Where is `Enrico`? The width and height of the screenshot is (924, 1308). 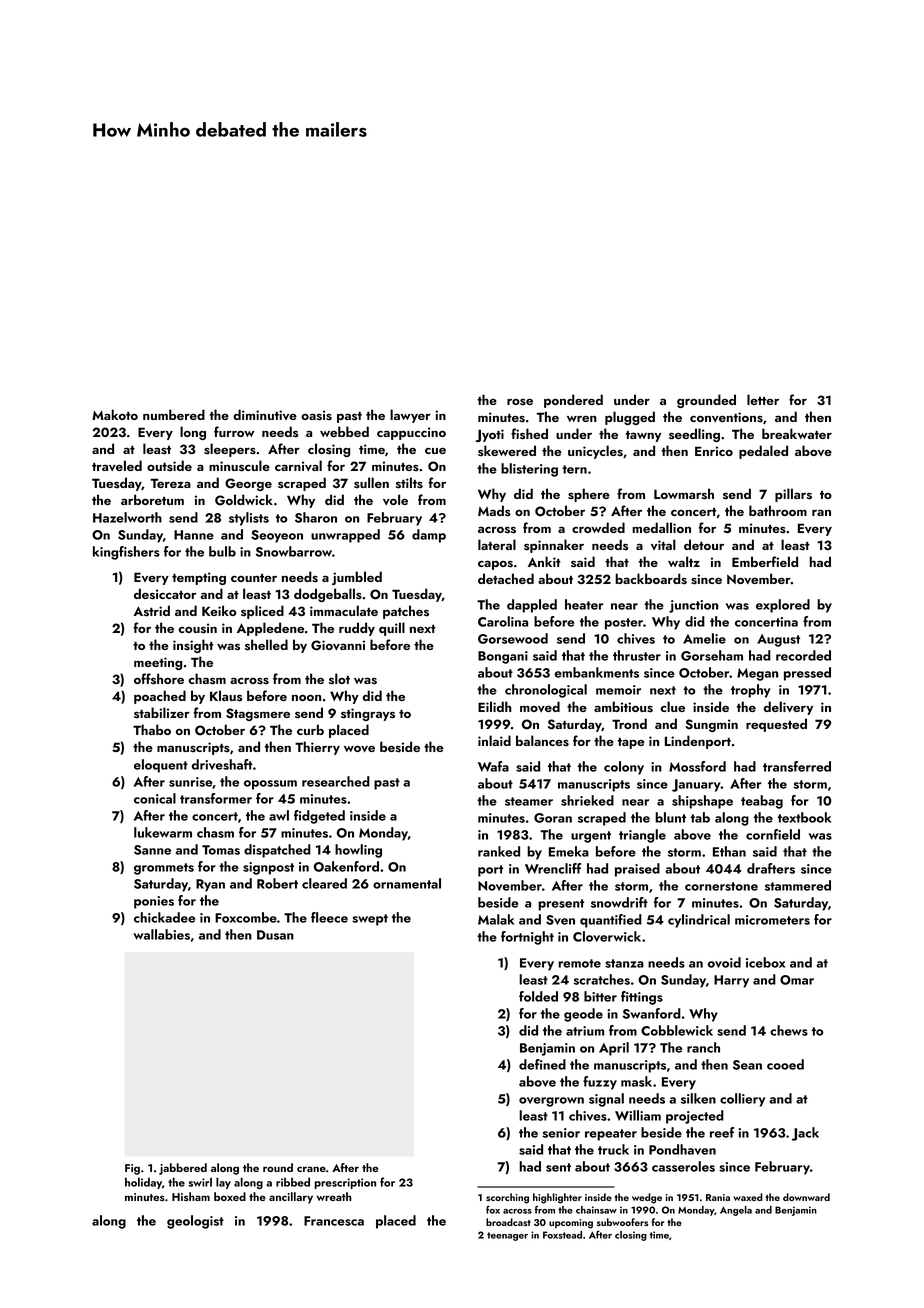
Enrico is located at coordinates (714, 451).
